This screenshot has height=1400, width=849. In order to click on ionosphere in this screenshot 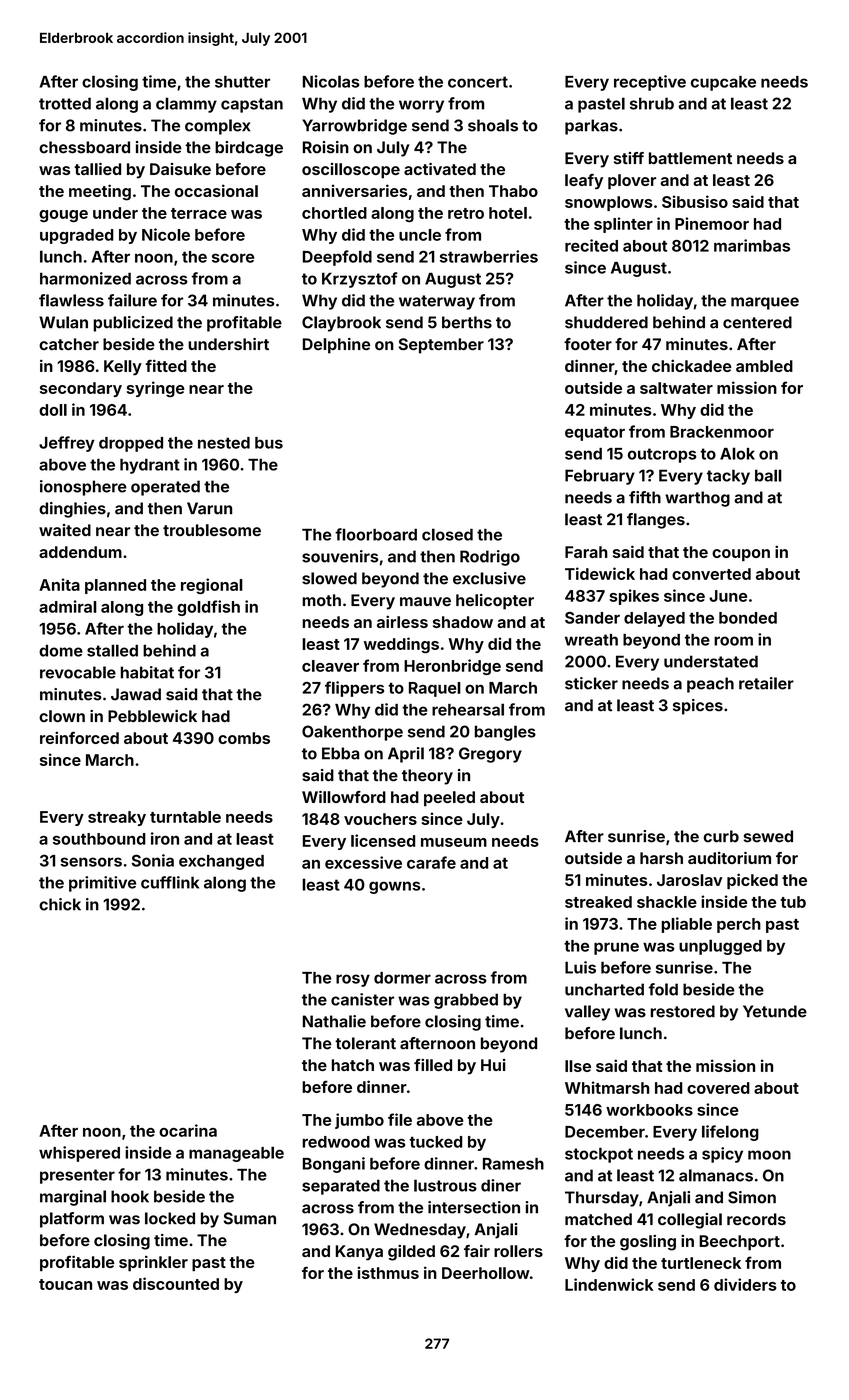, I will do `click(83, 488)`.
